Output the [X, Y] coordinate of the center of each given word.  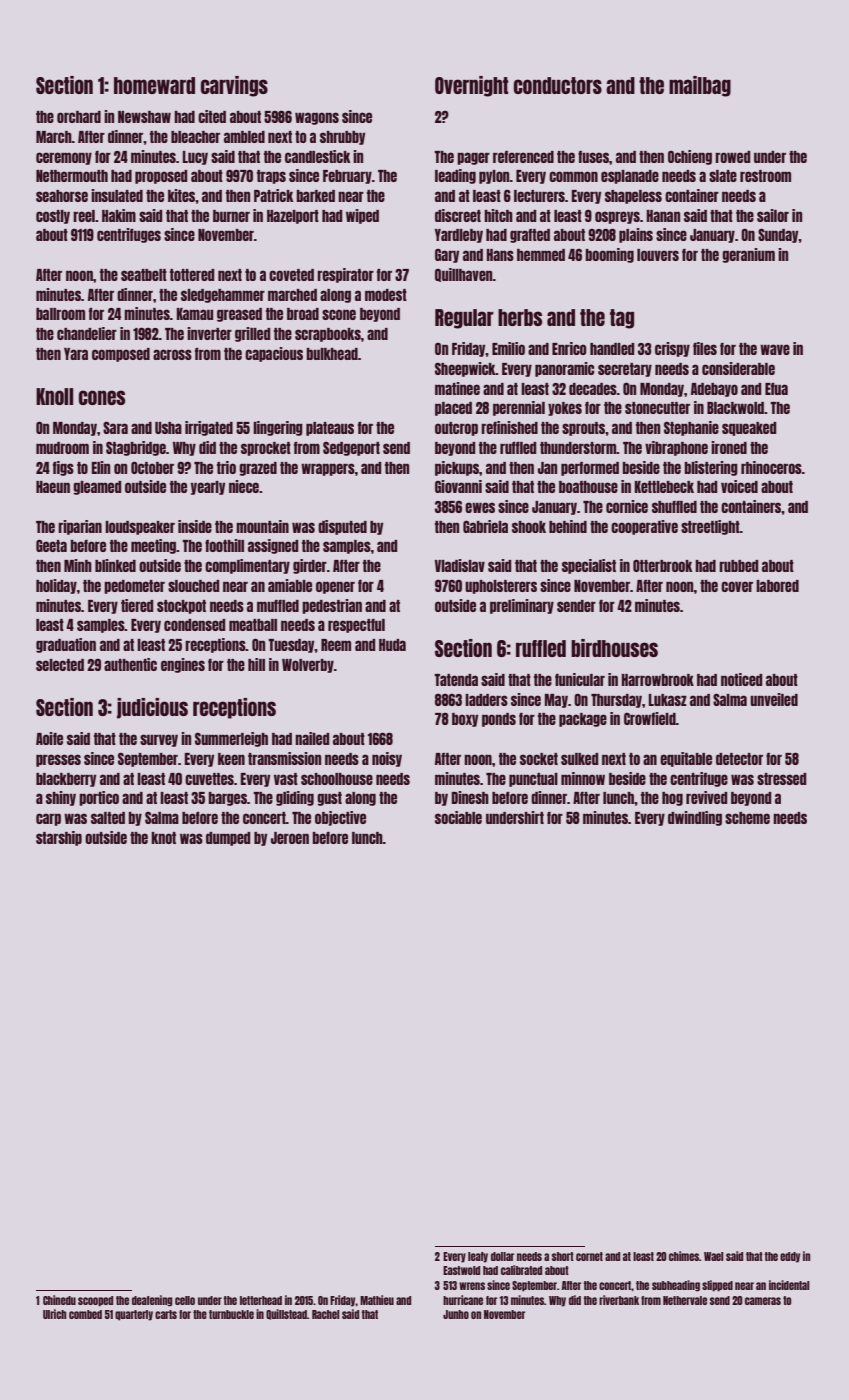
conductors [558, 85]
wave [775, 349]
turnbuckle [231, 1314]
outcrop [456, 429]
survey [159, 740]
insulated [117, 195]
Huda [392, 645]
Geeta [51, 545]
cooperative [644, 527]
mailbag [700, 86]
